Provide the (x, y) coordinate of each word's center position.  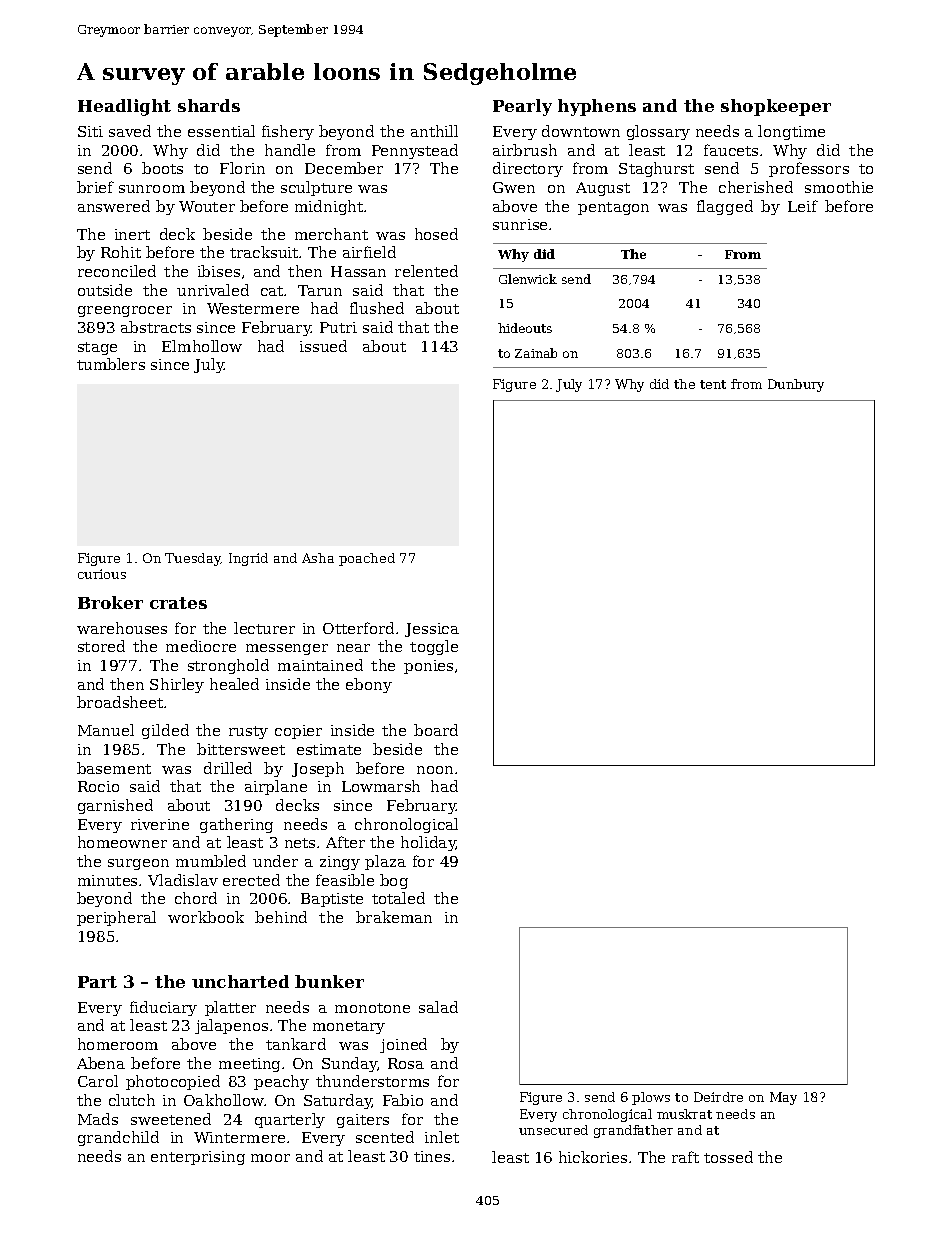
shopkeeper (776, 107)
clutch (132, 1100)
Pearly (522, 107)
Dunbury (796, 385)
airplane (276, 787)
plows (651, 1098)
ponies (428, 667)
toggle (434, 647)
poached (367, 559)
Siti (90, 131)
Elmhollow (202, 346)
